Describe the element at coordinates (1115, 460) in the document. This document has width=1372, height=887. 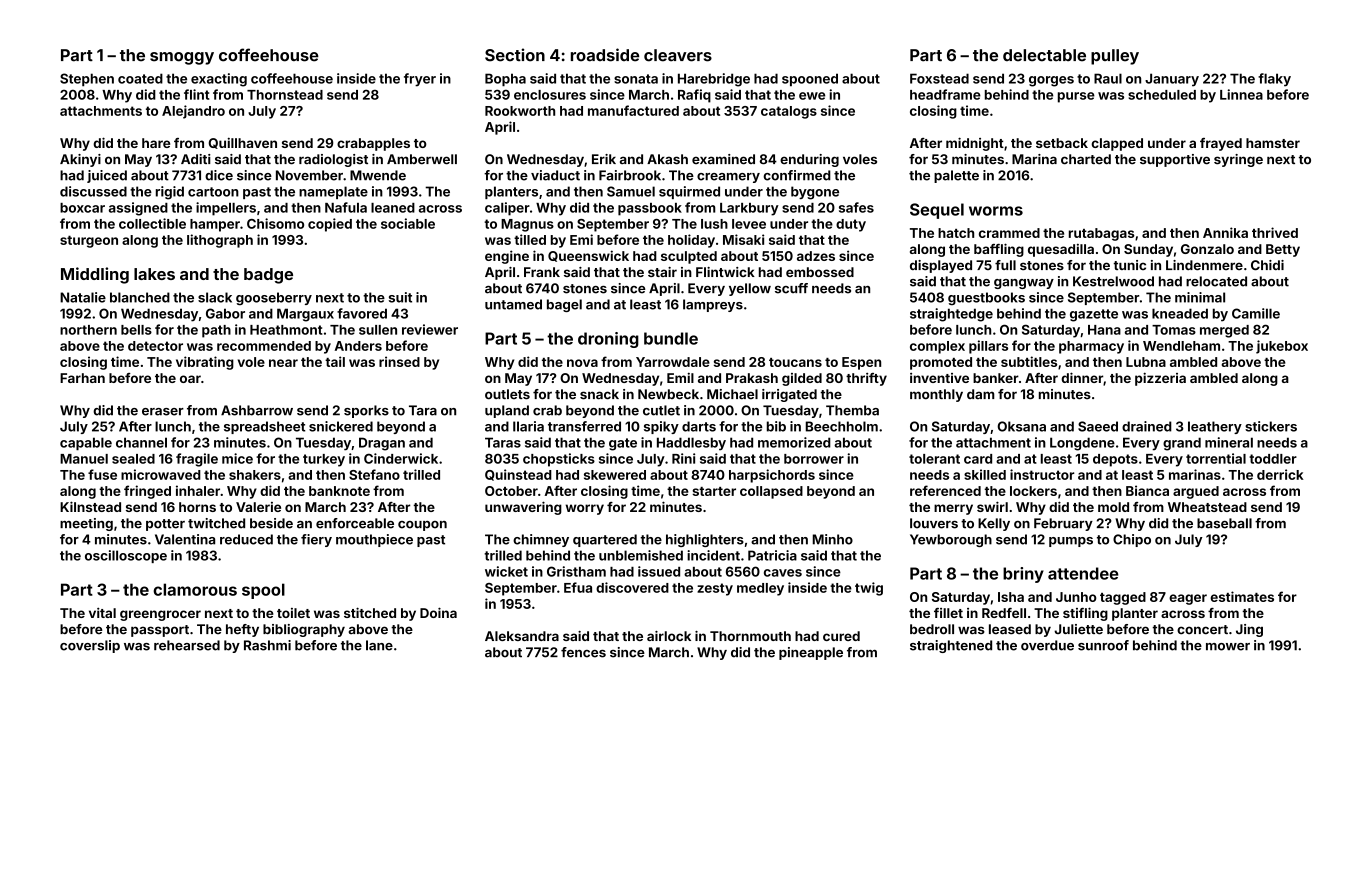
I see `depots` at that location.
